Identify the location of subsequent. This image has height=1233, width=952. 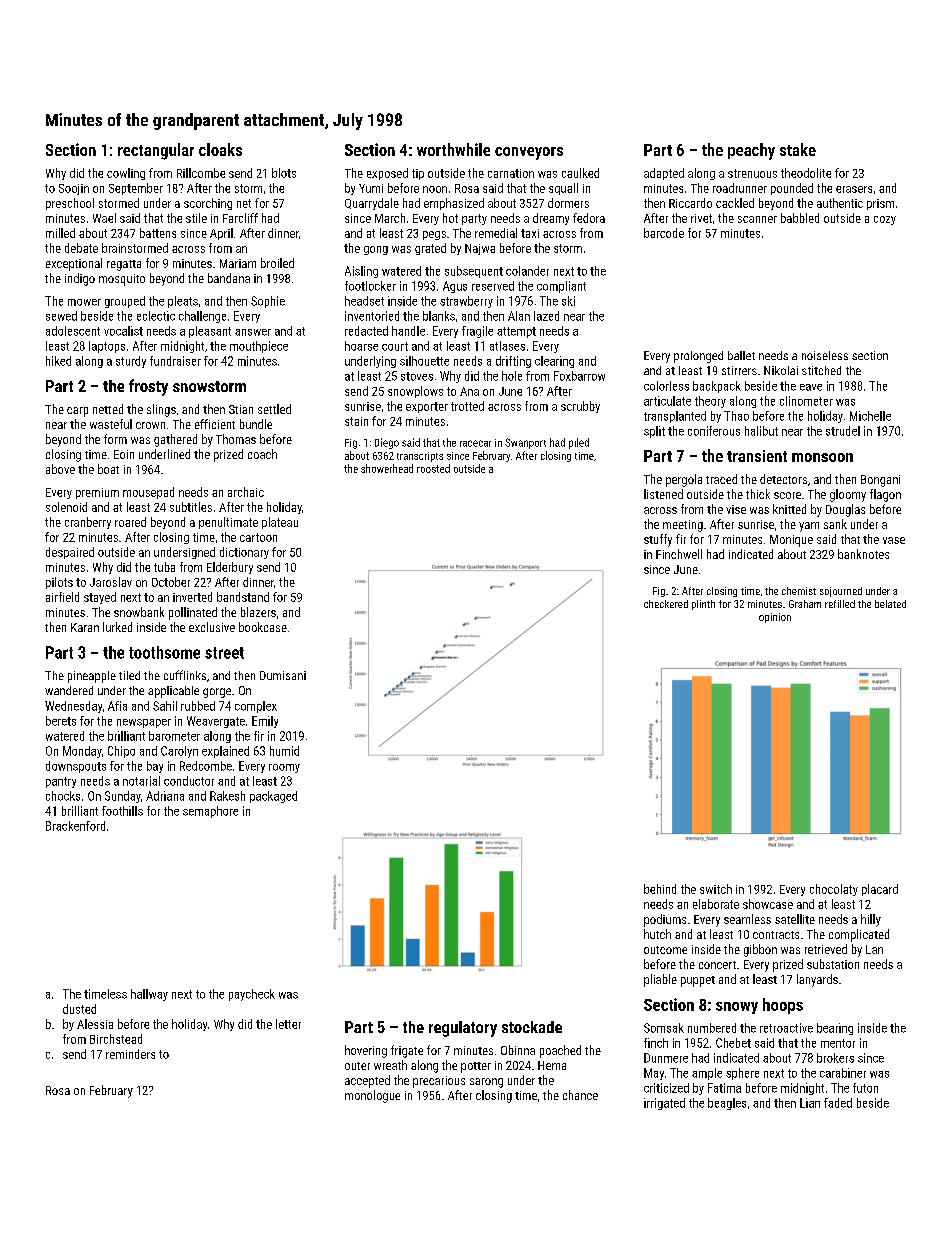
(474, 272).
